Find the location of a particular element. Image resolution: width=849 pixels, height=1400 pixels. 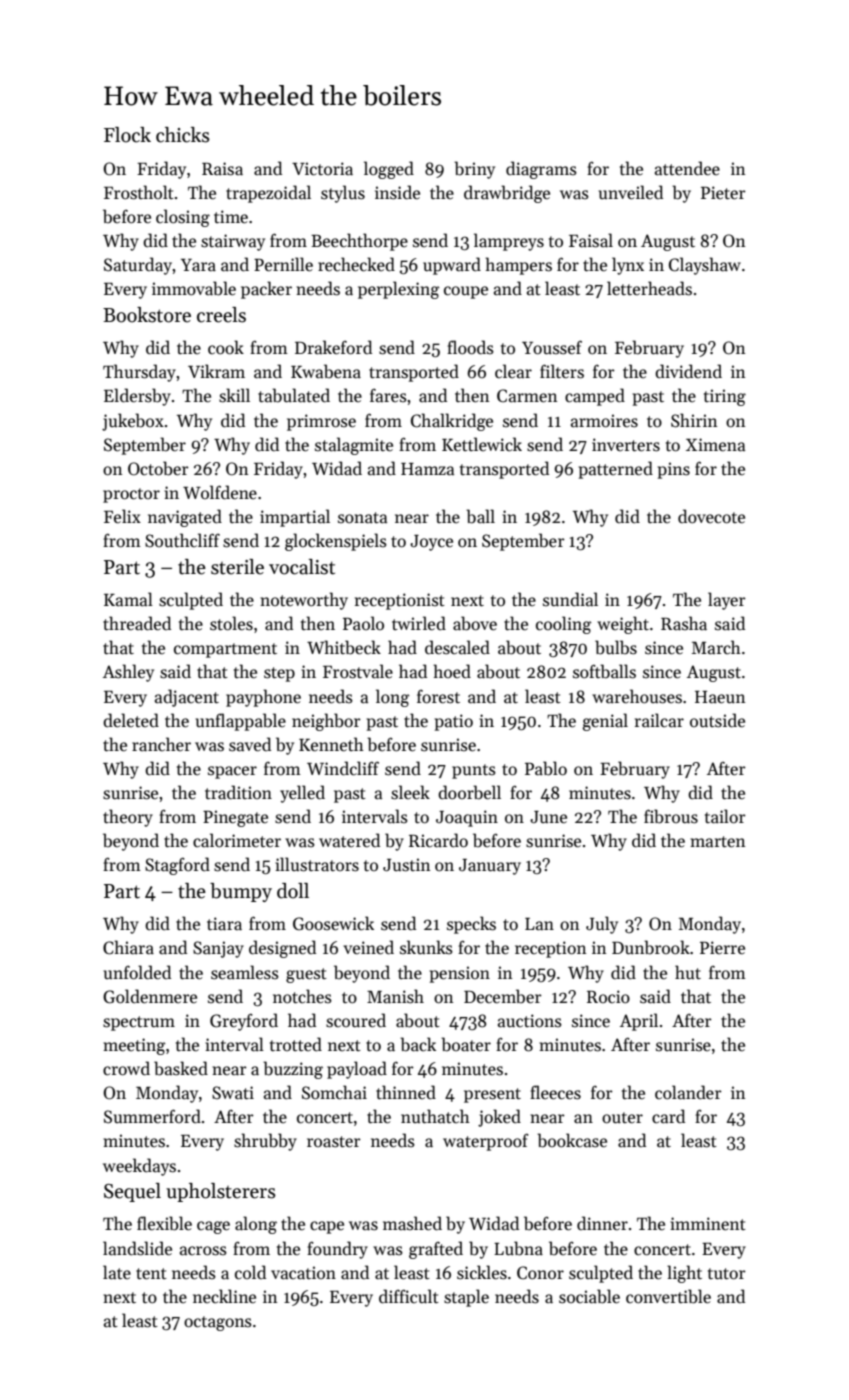

Flock is located at coordinates (127, 135).
